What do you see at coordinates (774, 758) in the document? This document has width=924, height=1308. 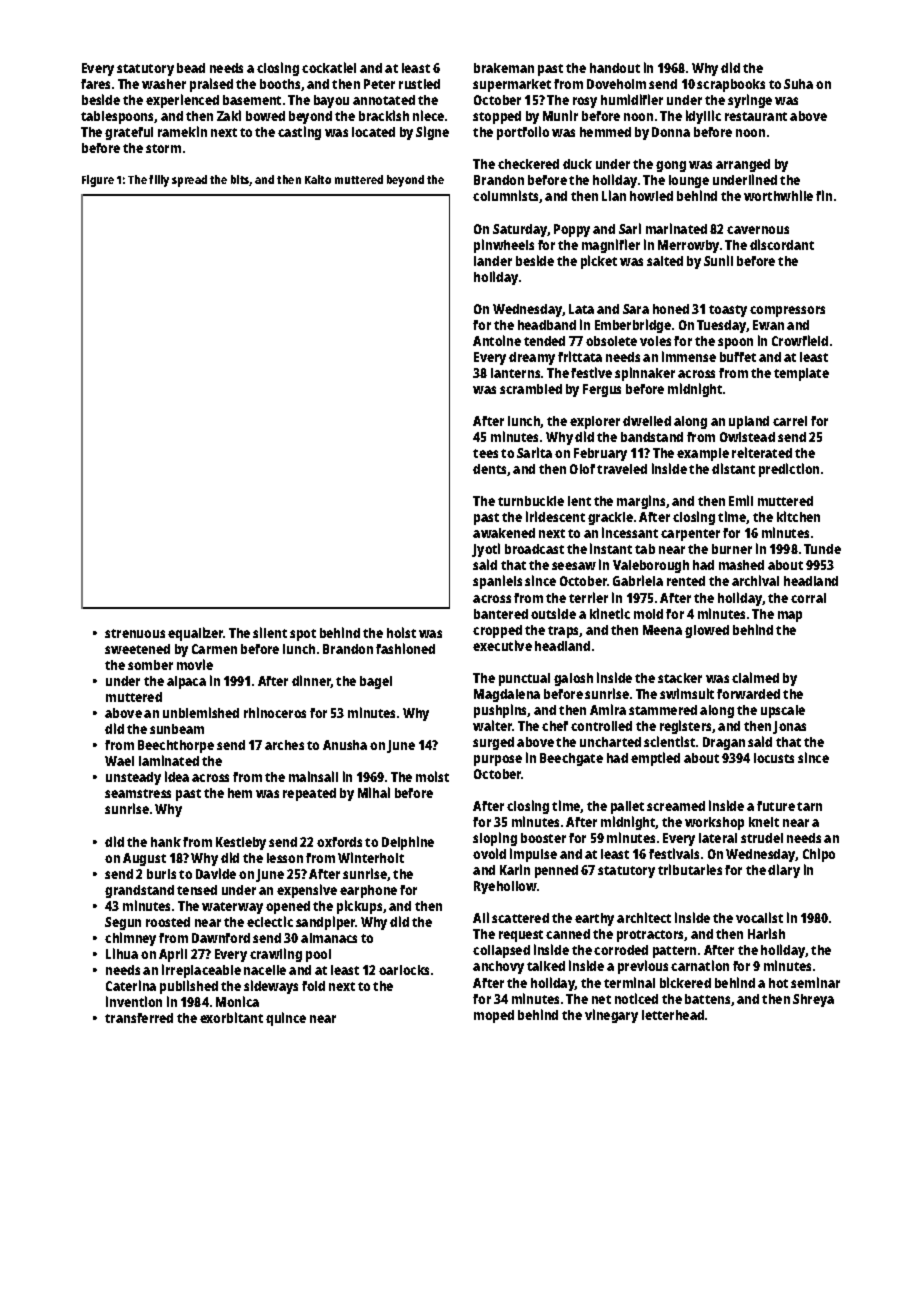 I see `locusts` at bounding box center [774, 758].
